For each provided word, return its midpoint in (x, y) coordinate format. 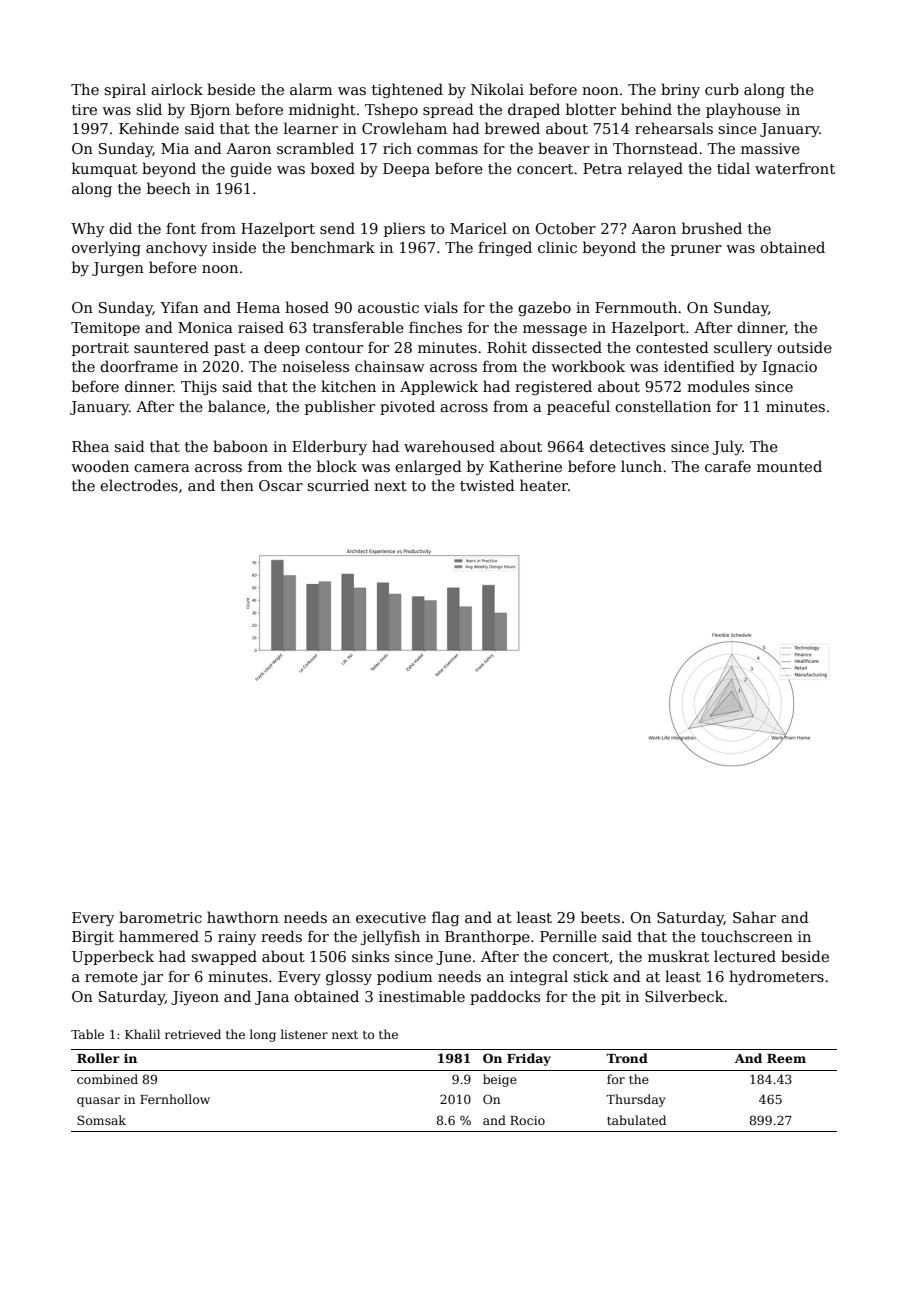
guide (251, 169)
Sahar (754, 917)
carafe (728, 466)
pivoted (407, 407)
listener (304, 1034)
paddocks (505, 997)
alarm (311, 89)
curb (722, 89)
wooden (100, 466)
